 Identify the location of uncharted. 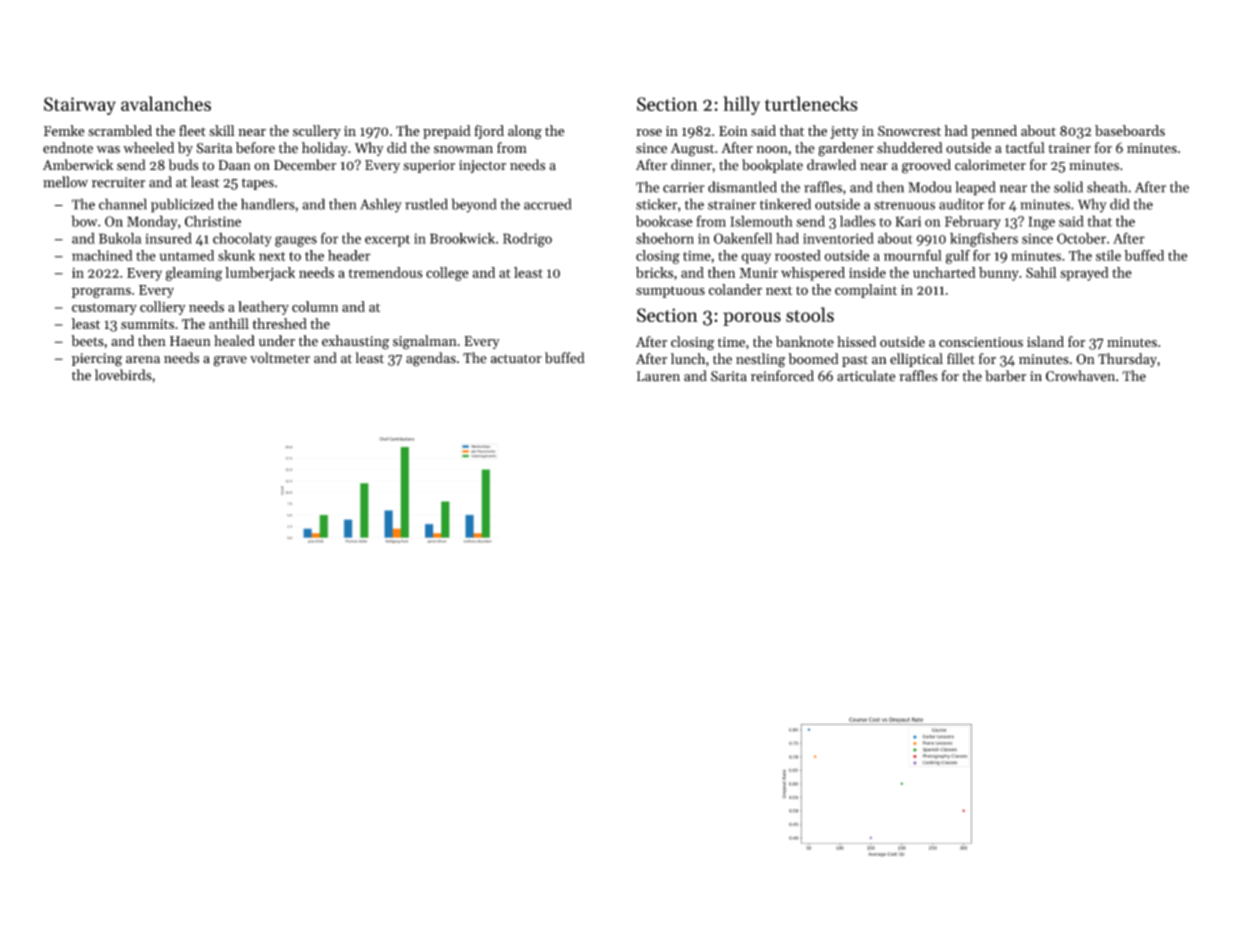
(944, 272).
